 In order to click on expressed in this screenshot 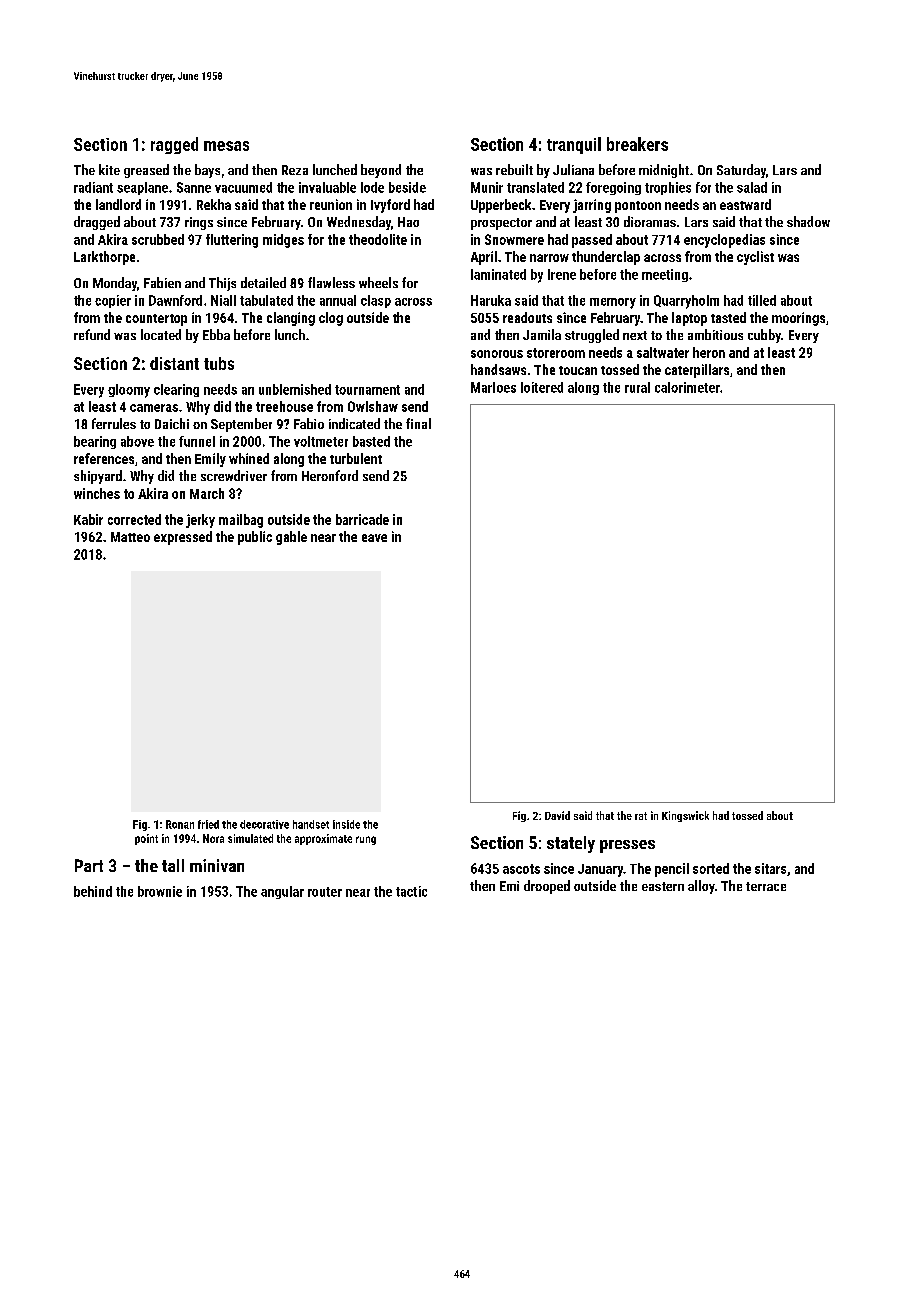, I will do `click(183, 538)`.
